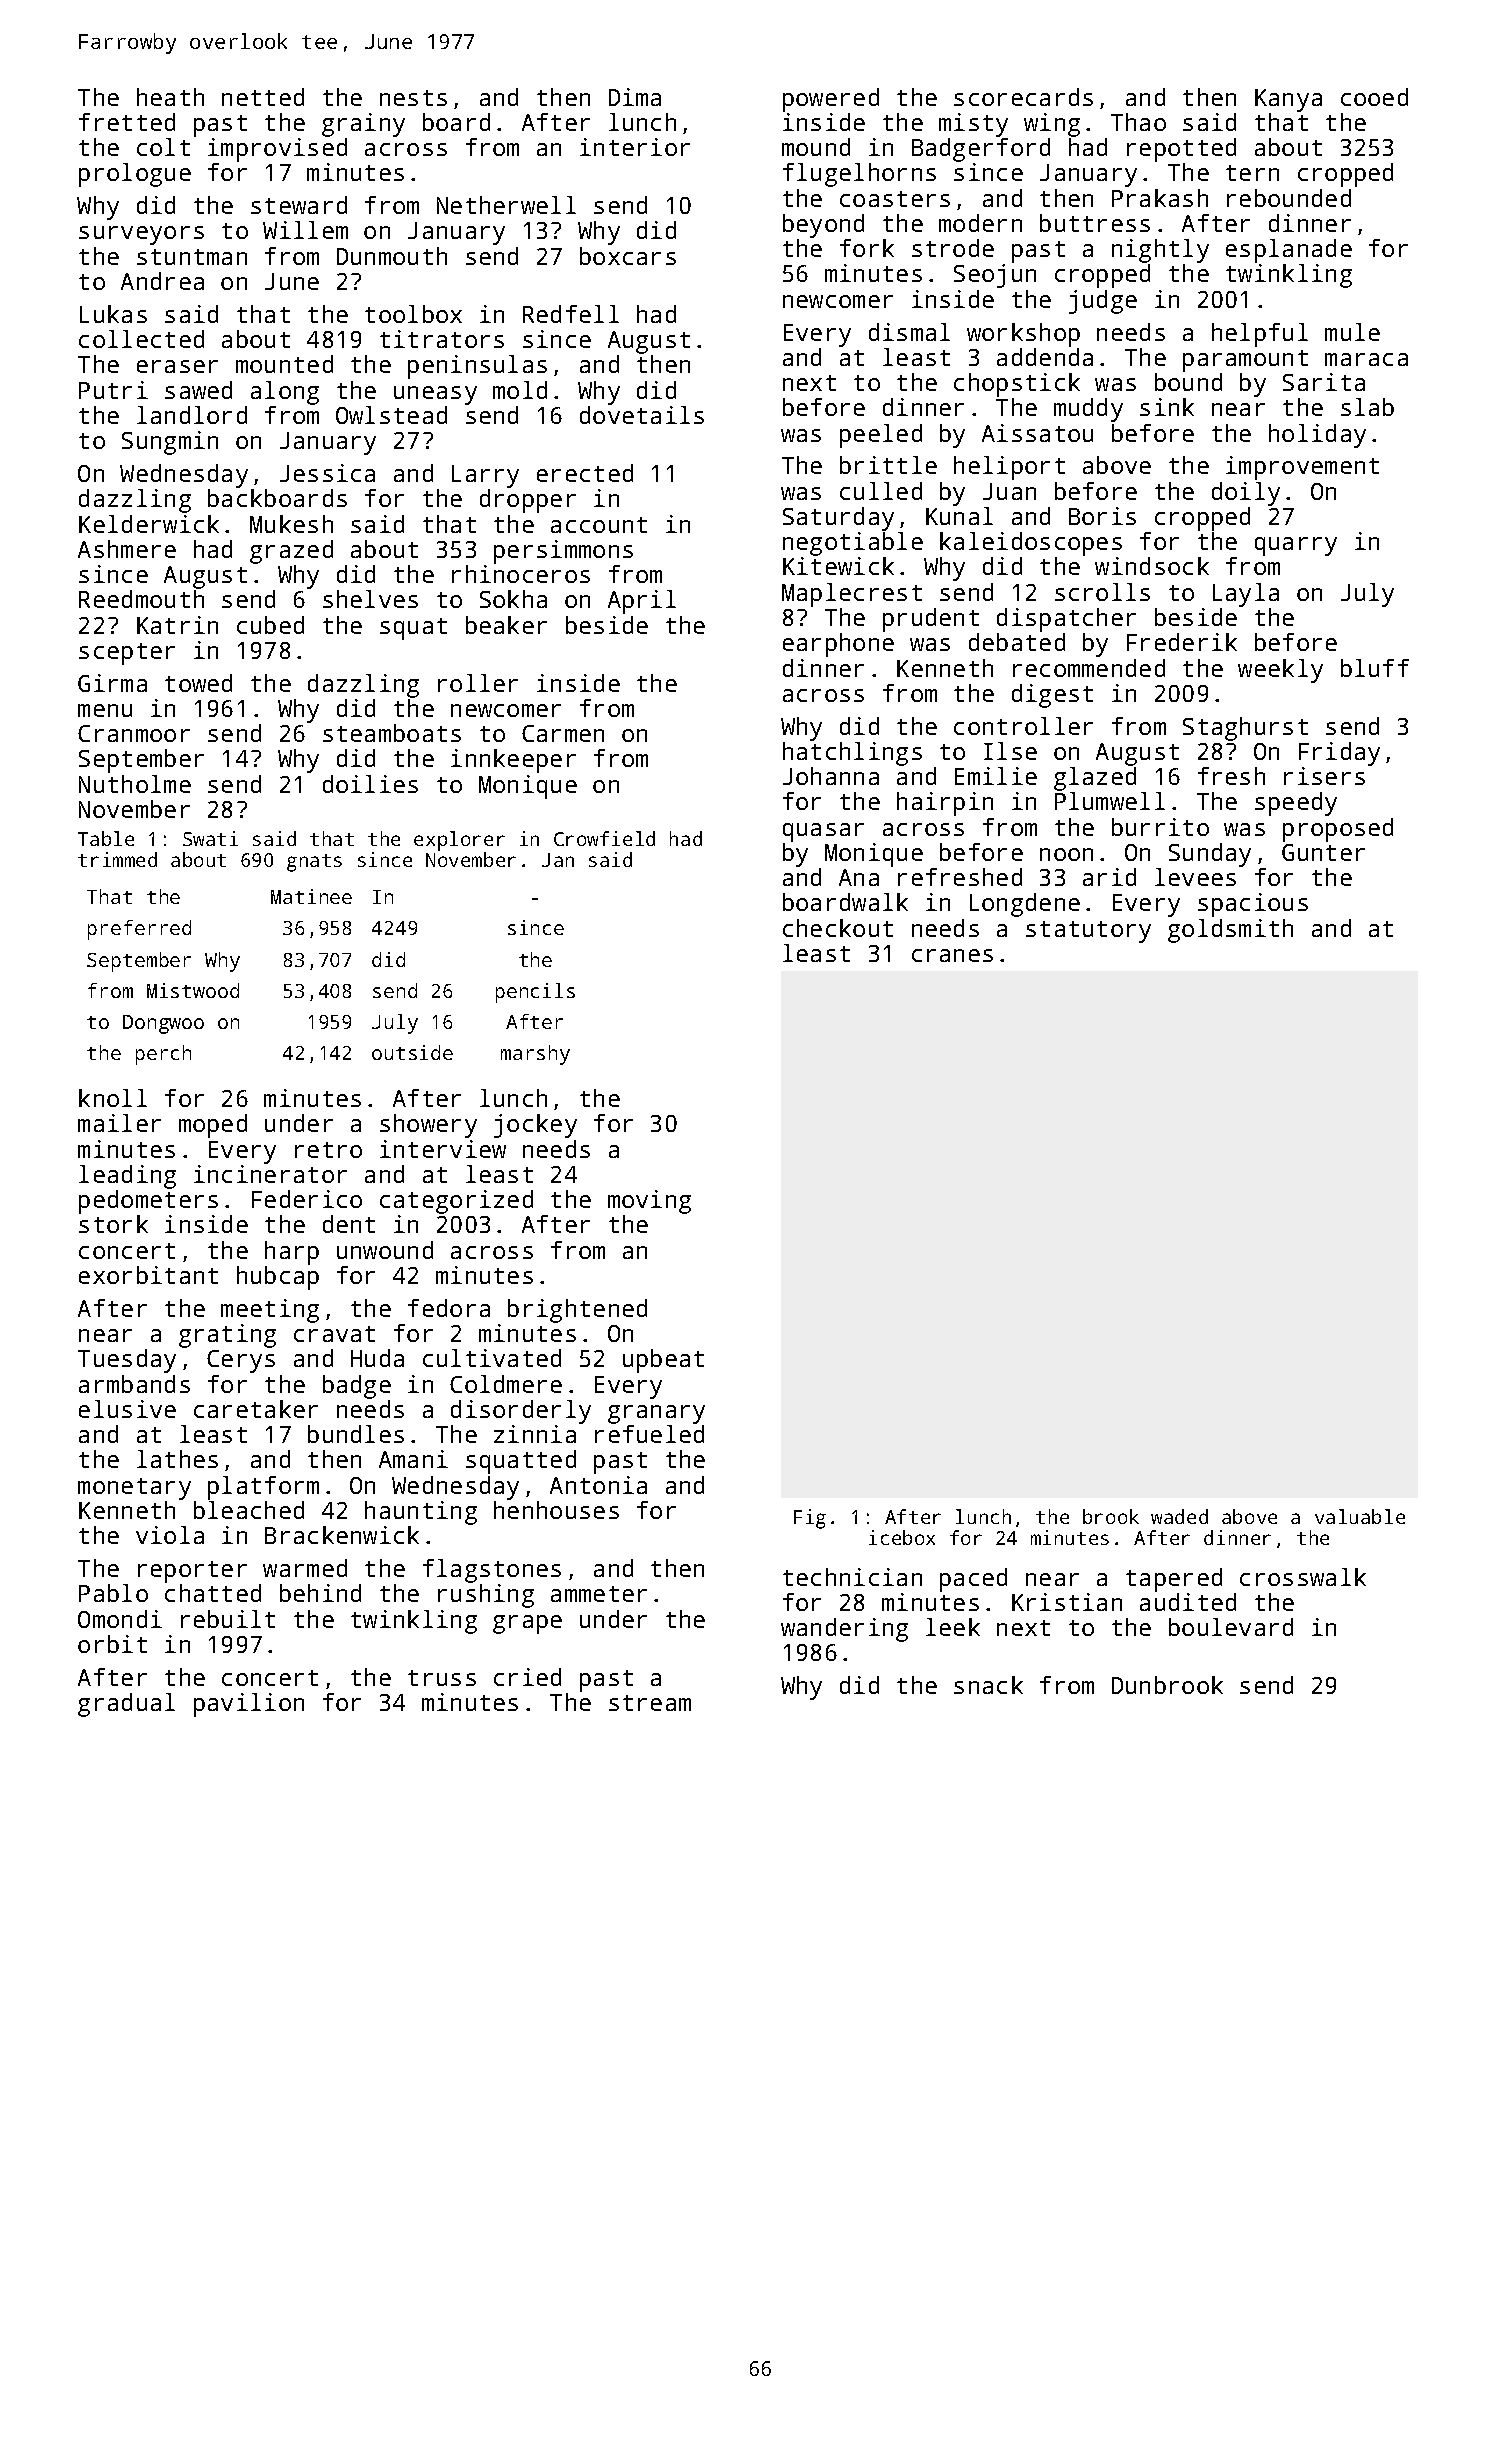  What do you see at coordinates (391, 415) in the screenshot?
I see `Owlstead` at bounding box center [391, 415].
